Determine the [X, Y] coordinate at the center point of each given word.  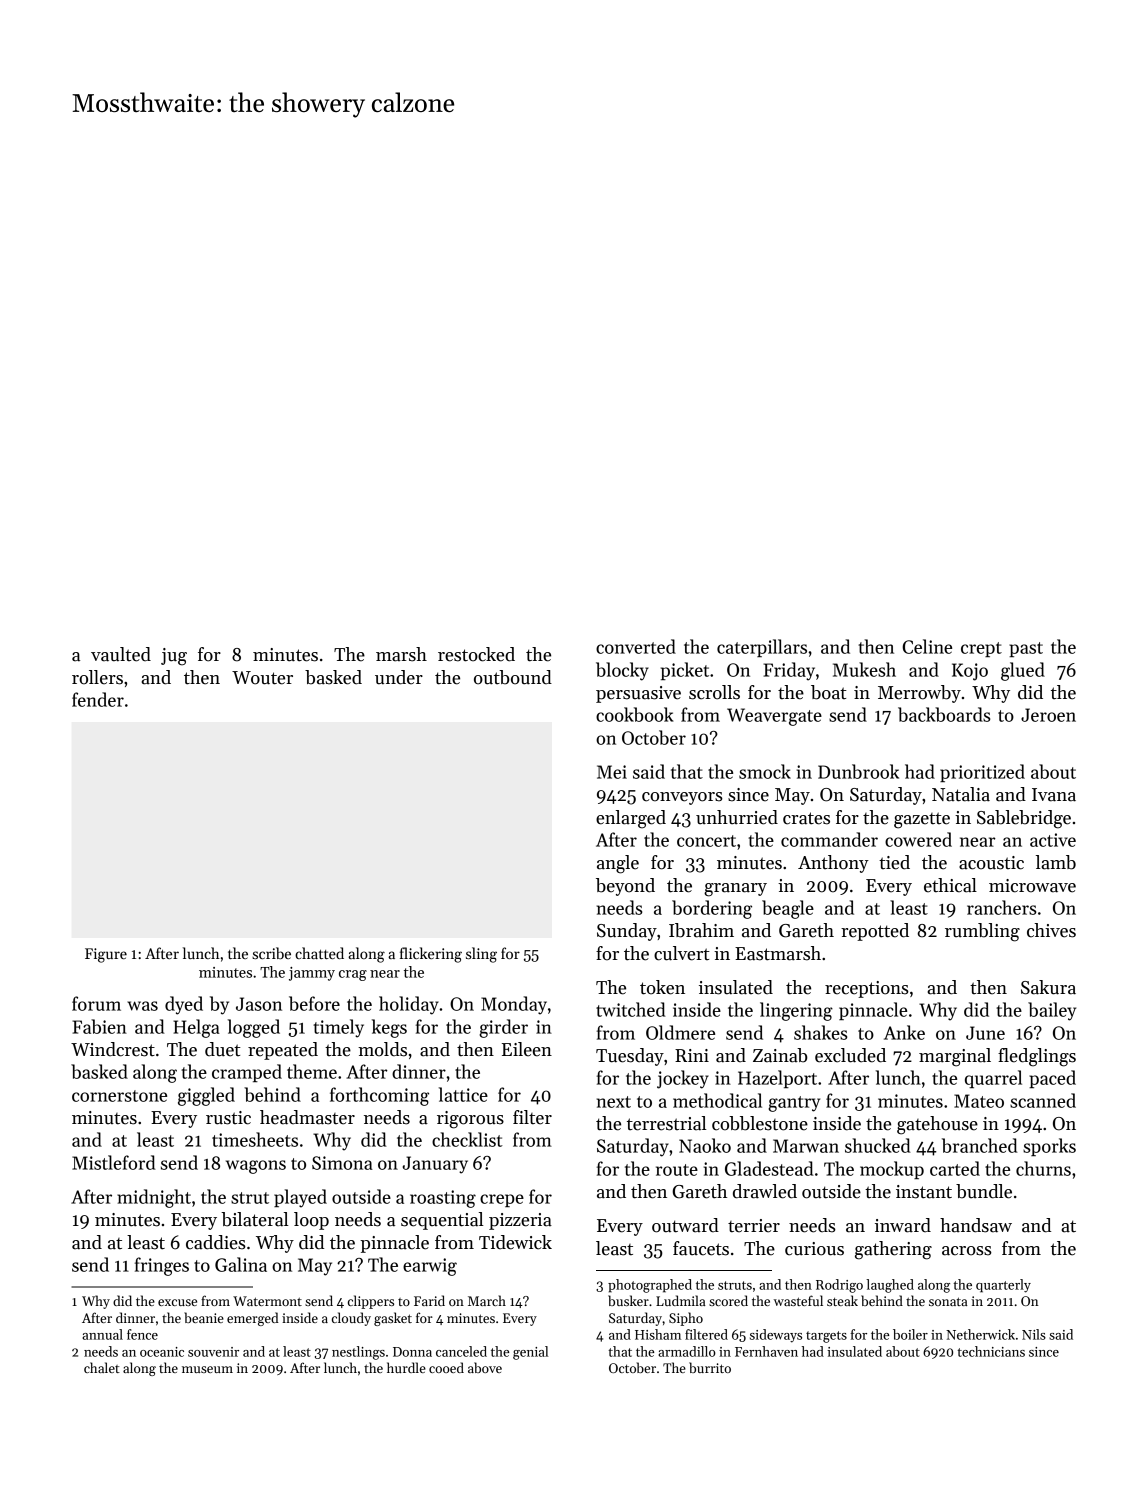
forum [96, 1003]
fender [98, 699]
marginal [955, 1057]
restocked [476, 654]
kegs [389, 1028]
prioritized [982, 773]
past [1026, 649]
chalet [102, 1367]
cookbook [634, 714]
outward [685, 1225]
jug [174, 657]
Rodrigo [839, 1286]
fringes [162, 1266]
